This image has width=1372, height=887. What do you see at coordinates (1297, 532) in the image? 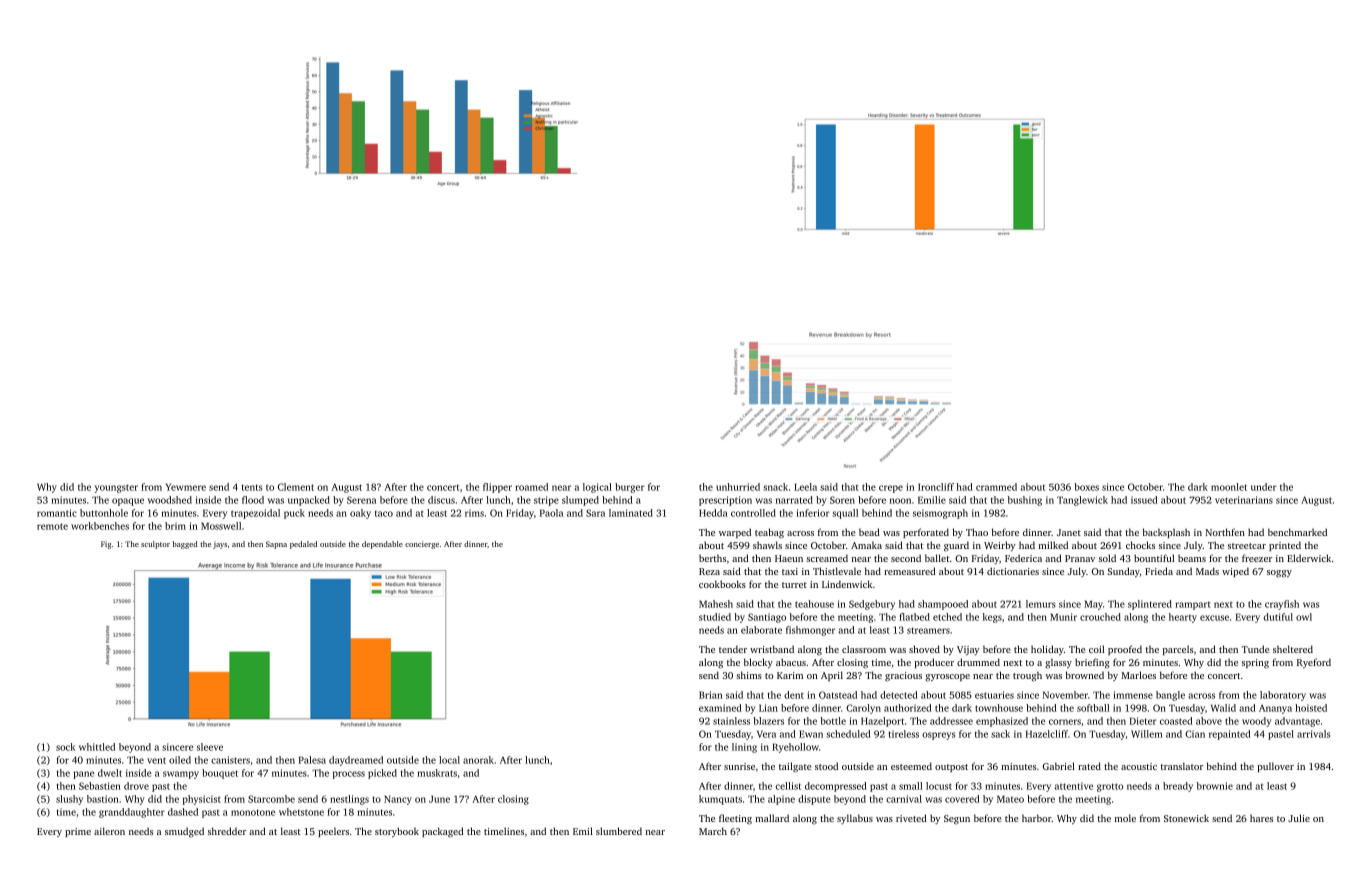
I see `benchmarked` at bounding box center [1297, 532].
